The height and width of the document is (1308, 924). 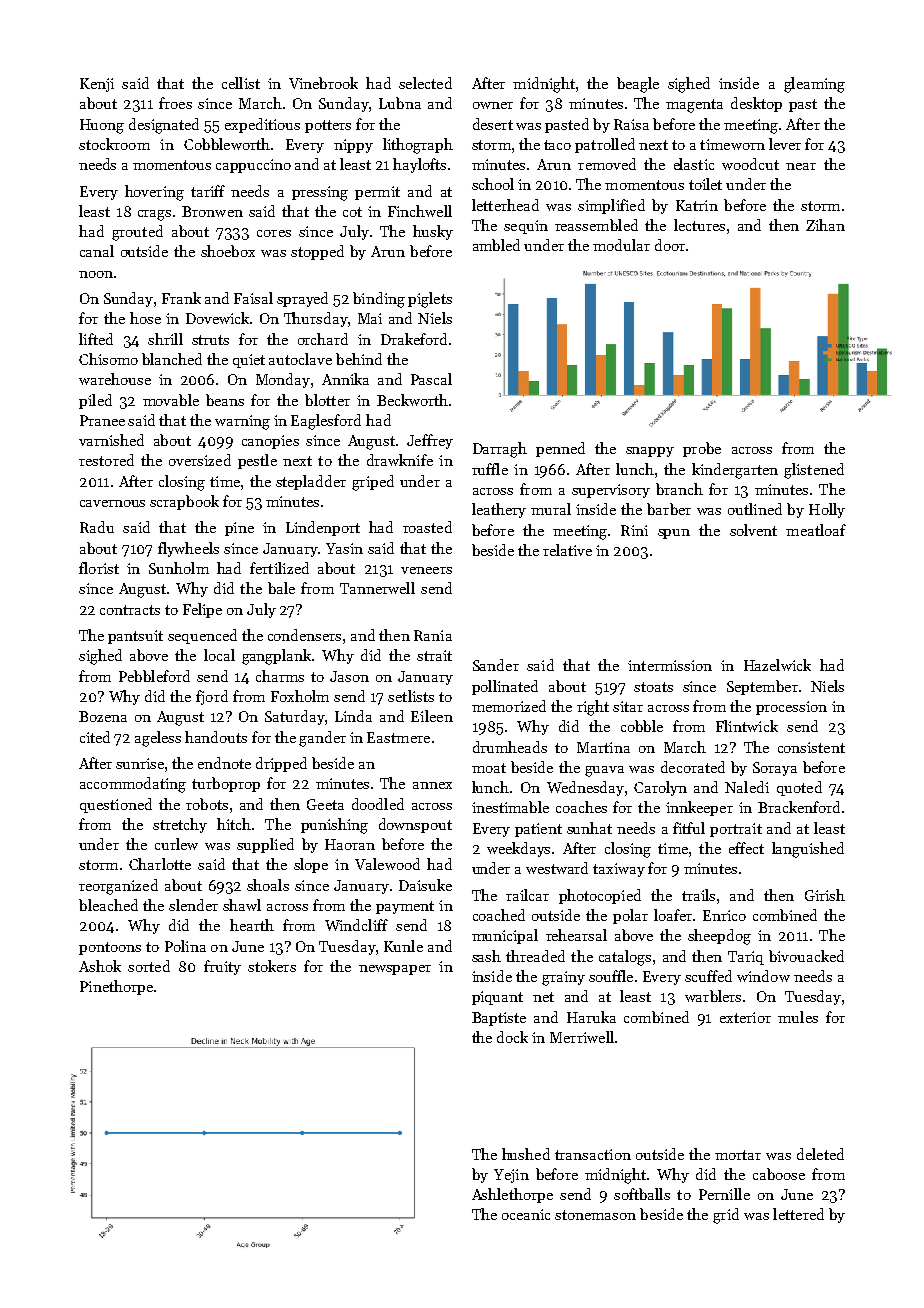 What do you see at coordinates (172, 359) in the document?
I see `blanched` at bounding box center [172, 359].
